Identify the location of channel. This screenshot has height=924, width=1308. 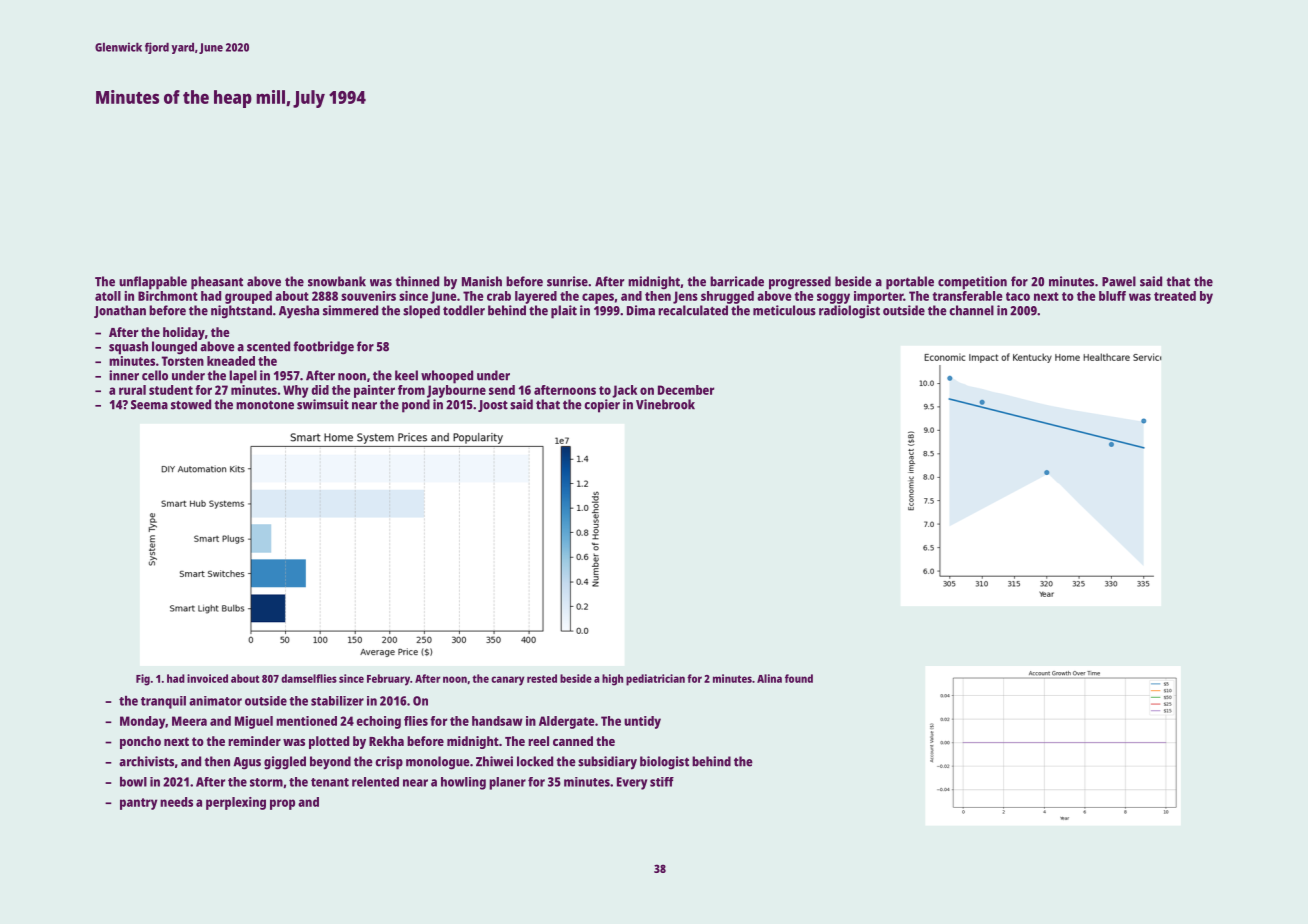
(971, 310).
